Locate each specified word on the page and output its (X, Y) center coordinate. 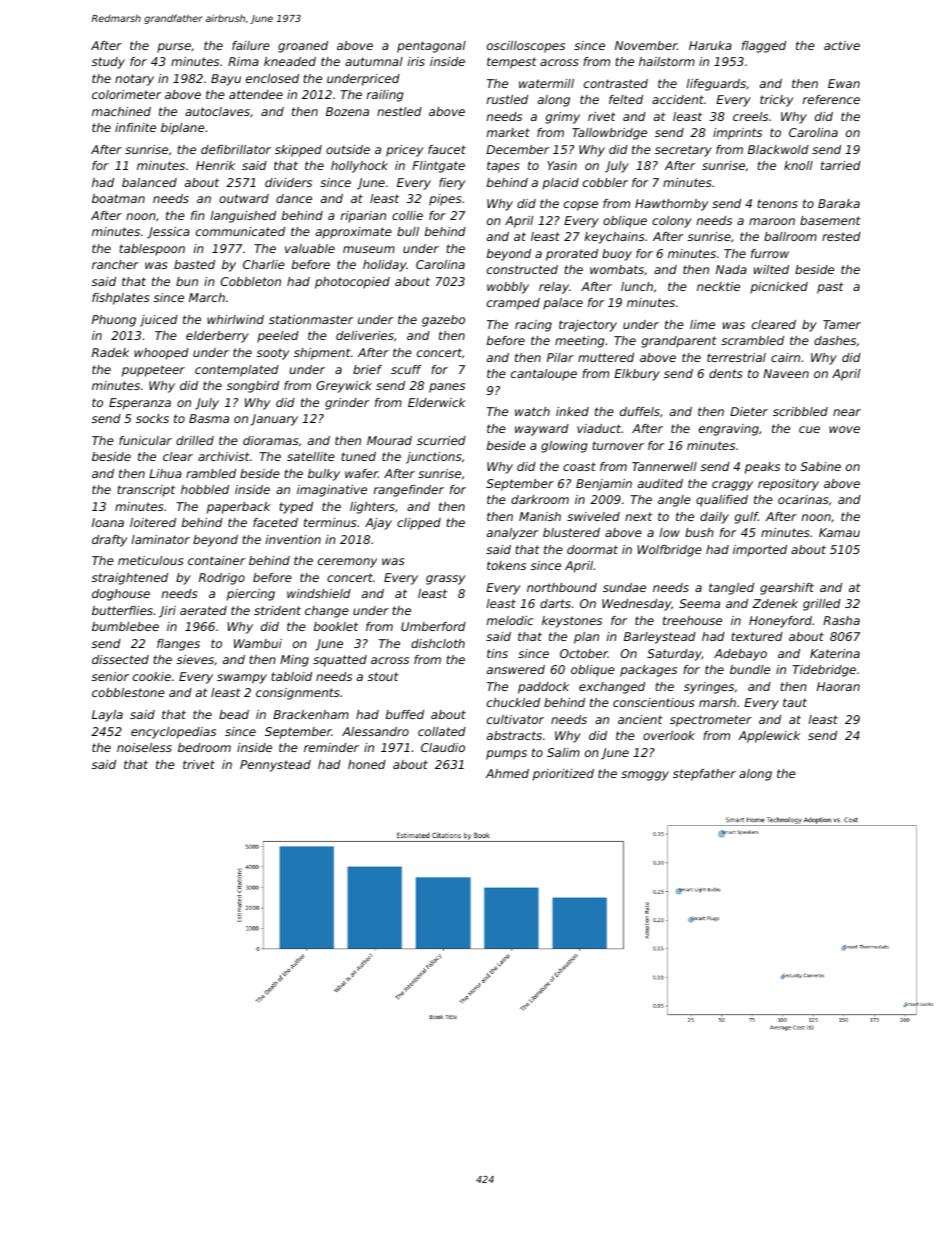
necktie (718, 286)
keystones (572, 622)
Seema (699, 603)
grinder (347, 404)
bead (234, 714)
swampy (242, 679)
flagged (764, 47)
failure (251, 45)
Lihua (165, 473)
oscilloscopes (526, 47)
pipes (445, 200)
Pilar (560, 357)
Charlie (264, 264)
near (847, 412)
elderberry (217, 337)
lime (702, 324)
